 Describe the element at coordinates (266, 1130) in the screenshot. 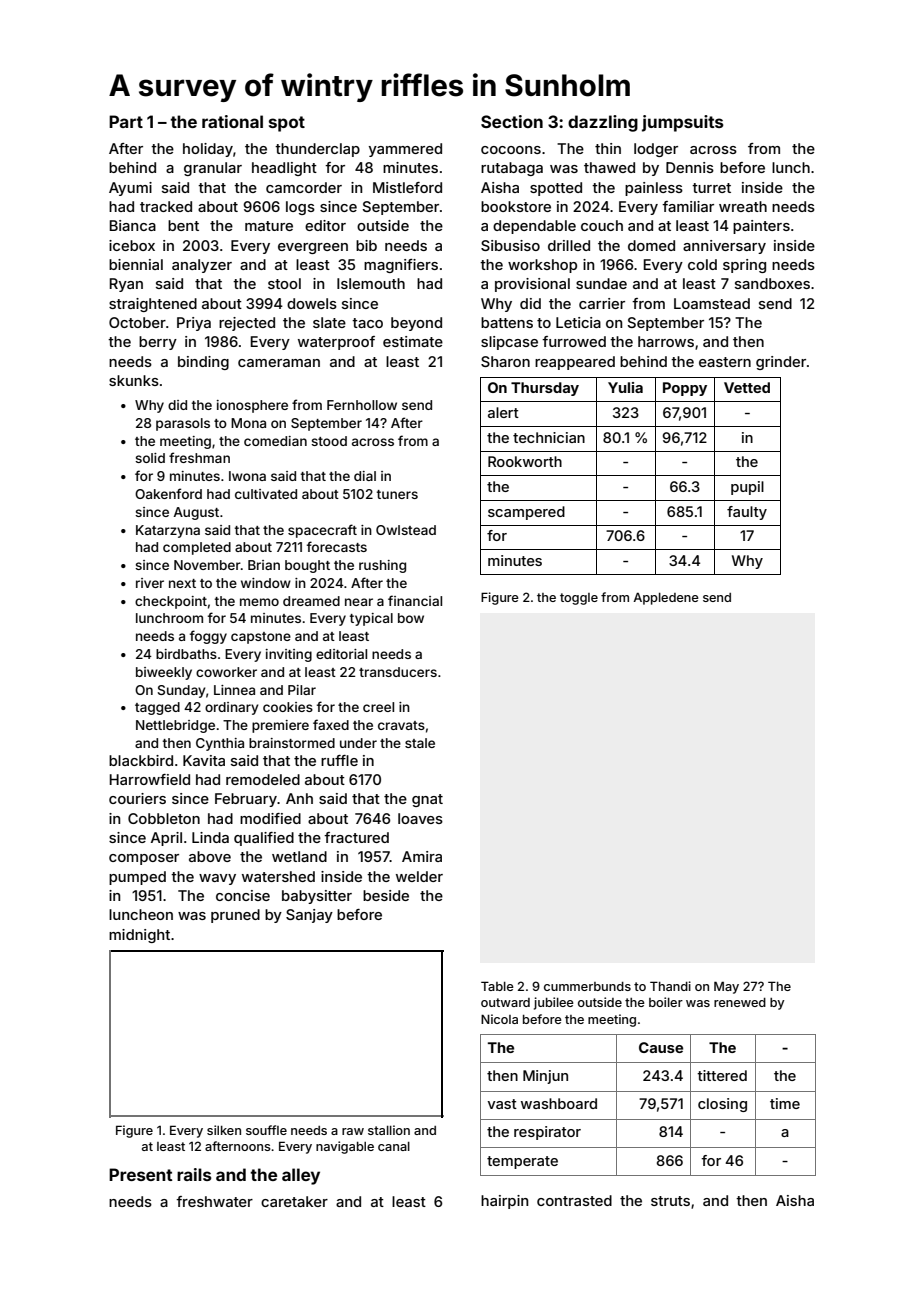

I see `souffle` at that location.
